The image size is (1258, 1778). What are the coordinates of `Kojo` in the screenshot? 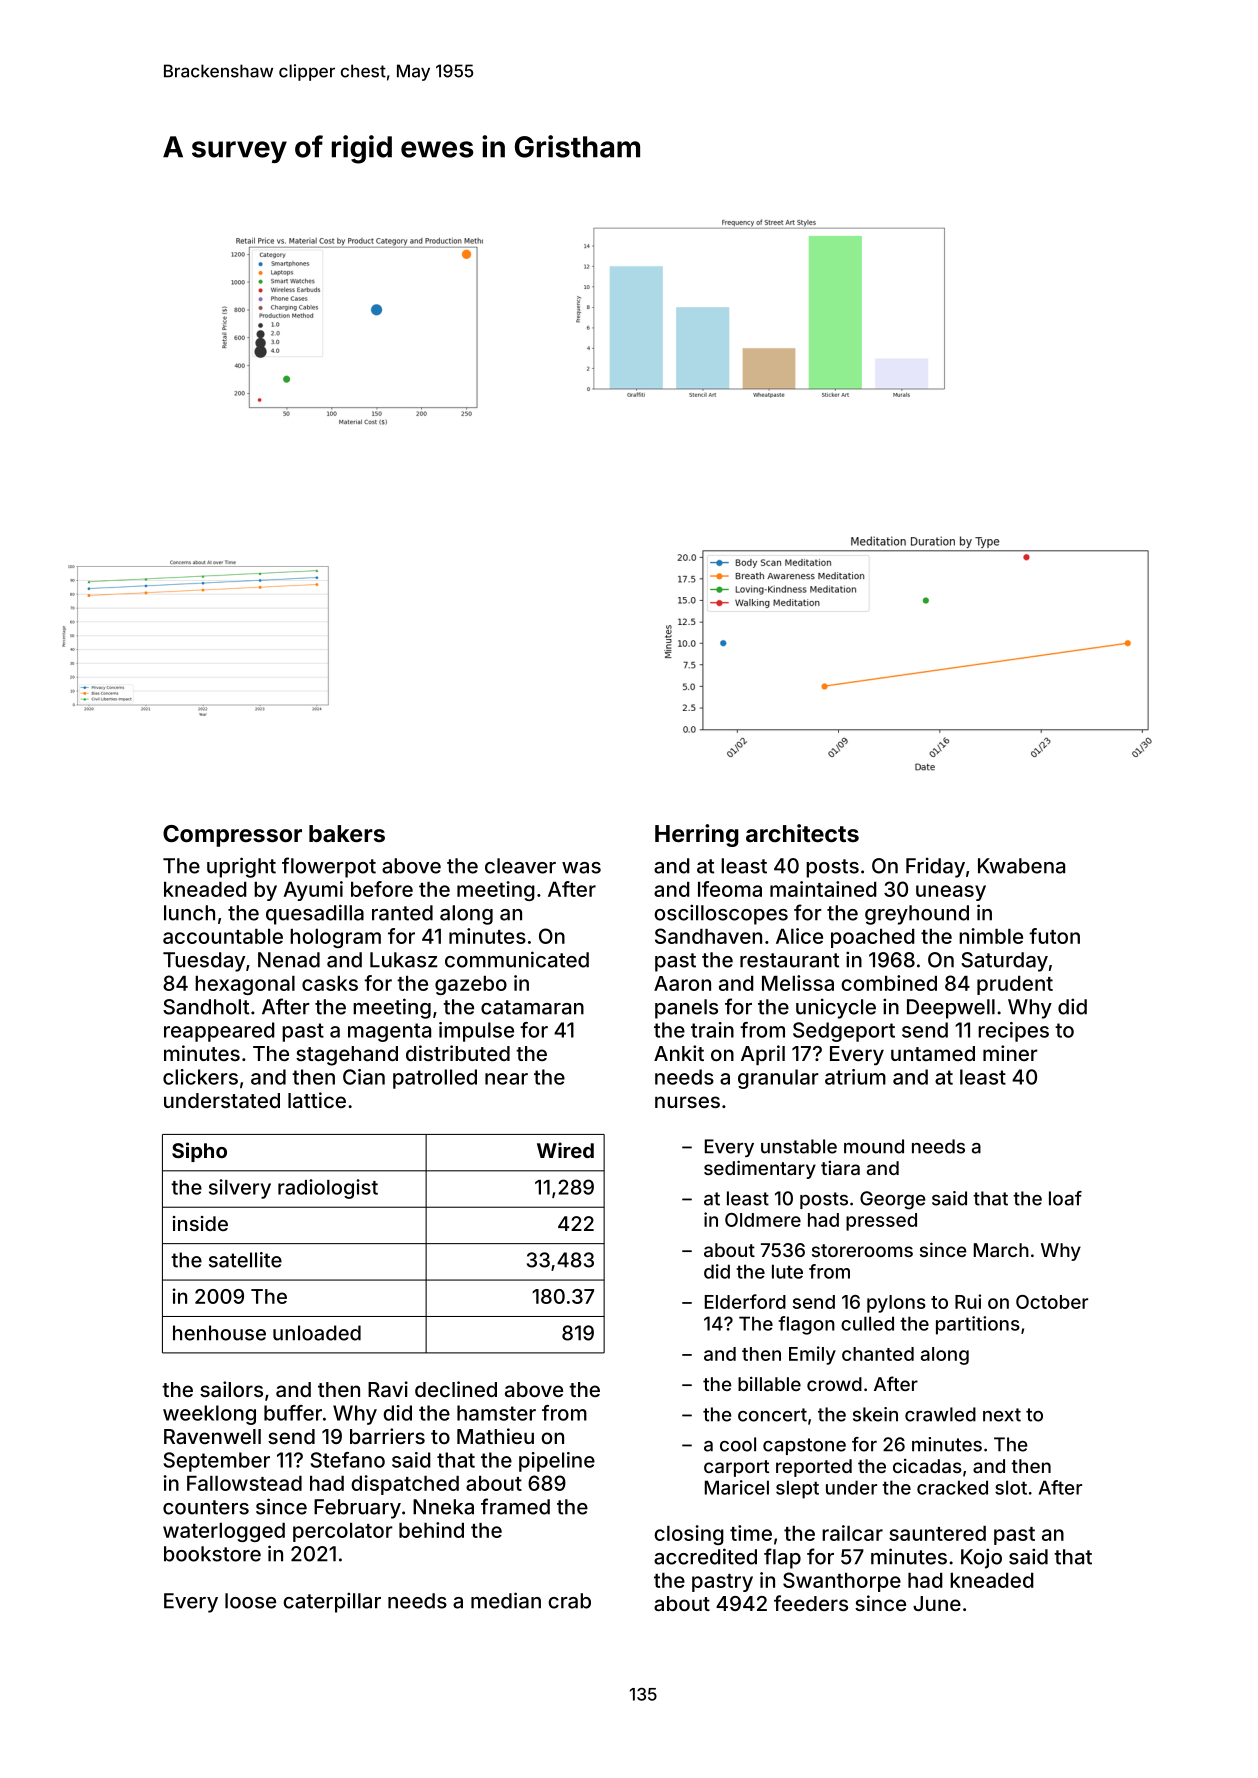 It's located at (981, 1558).
